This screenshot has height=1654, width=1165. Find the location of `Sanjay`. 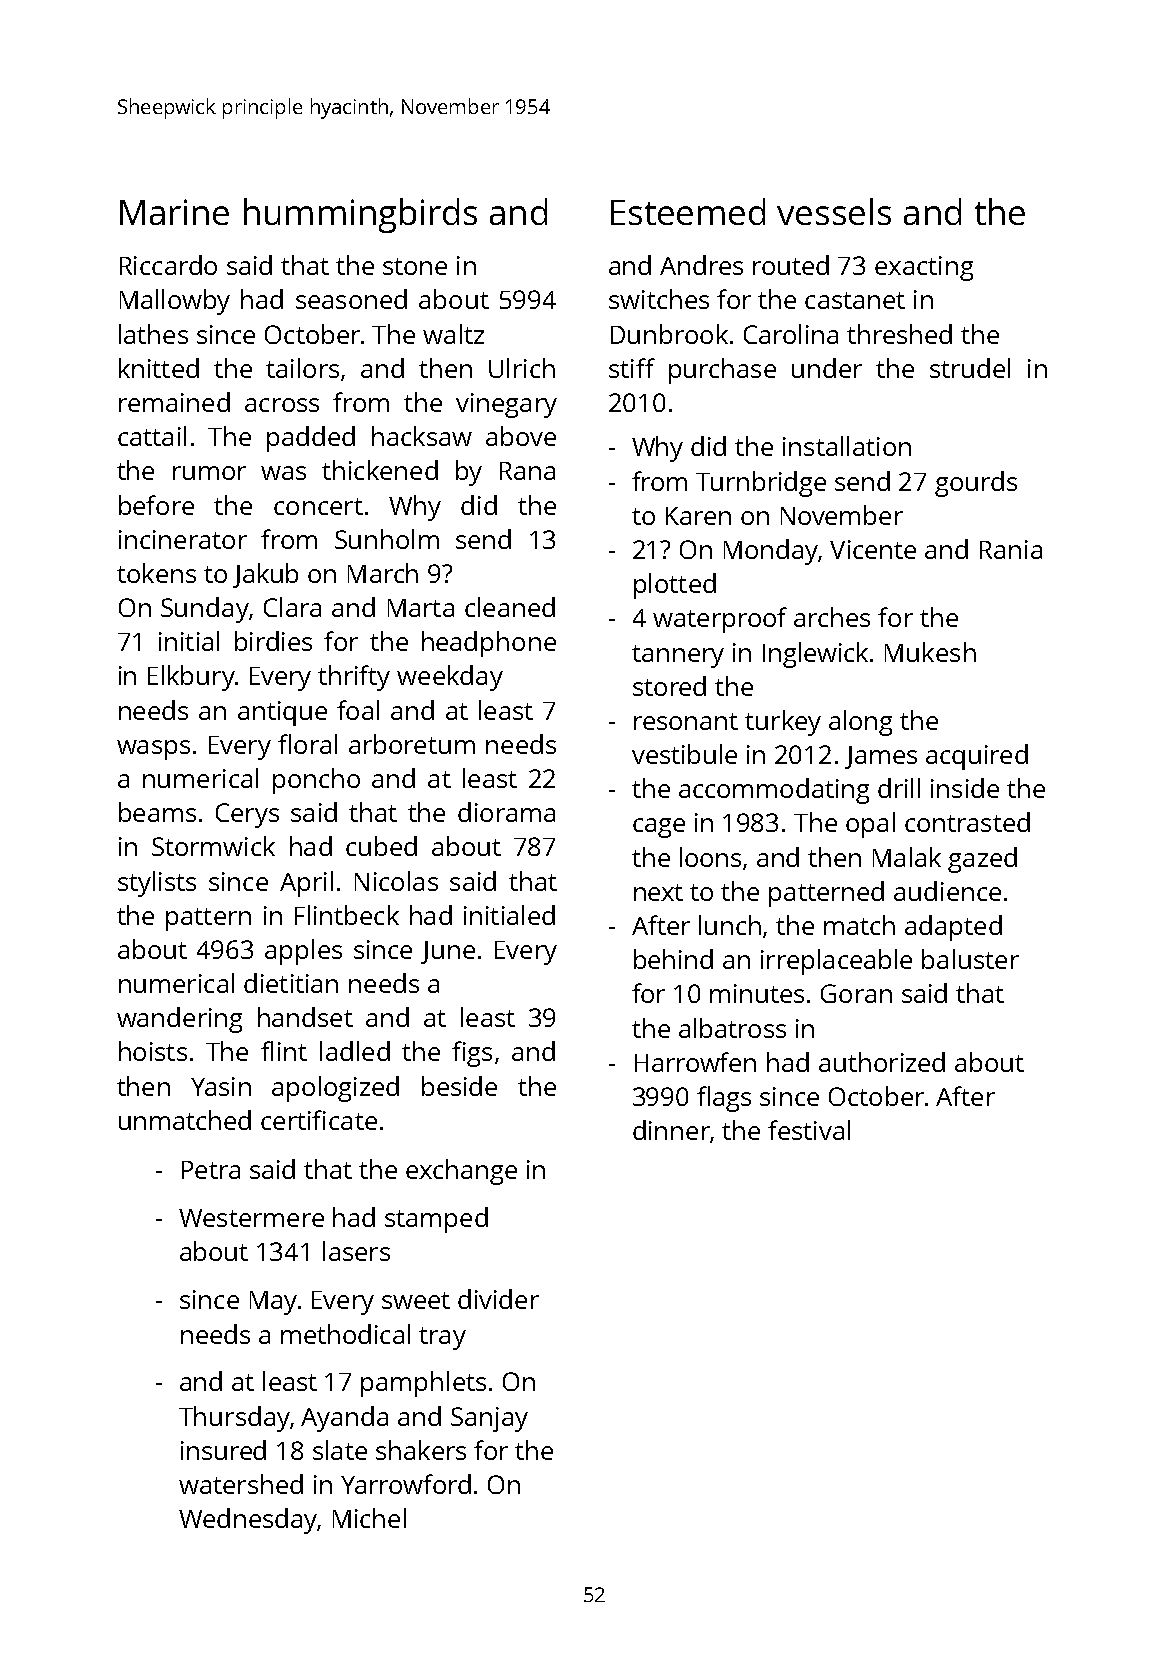

Sanjay is located at coordinates (489, 1419).
